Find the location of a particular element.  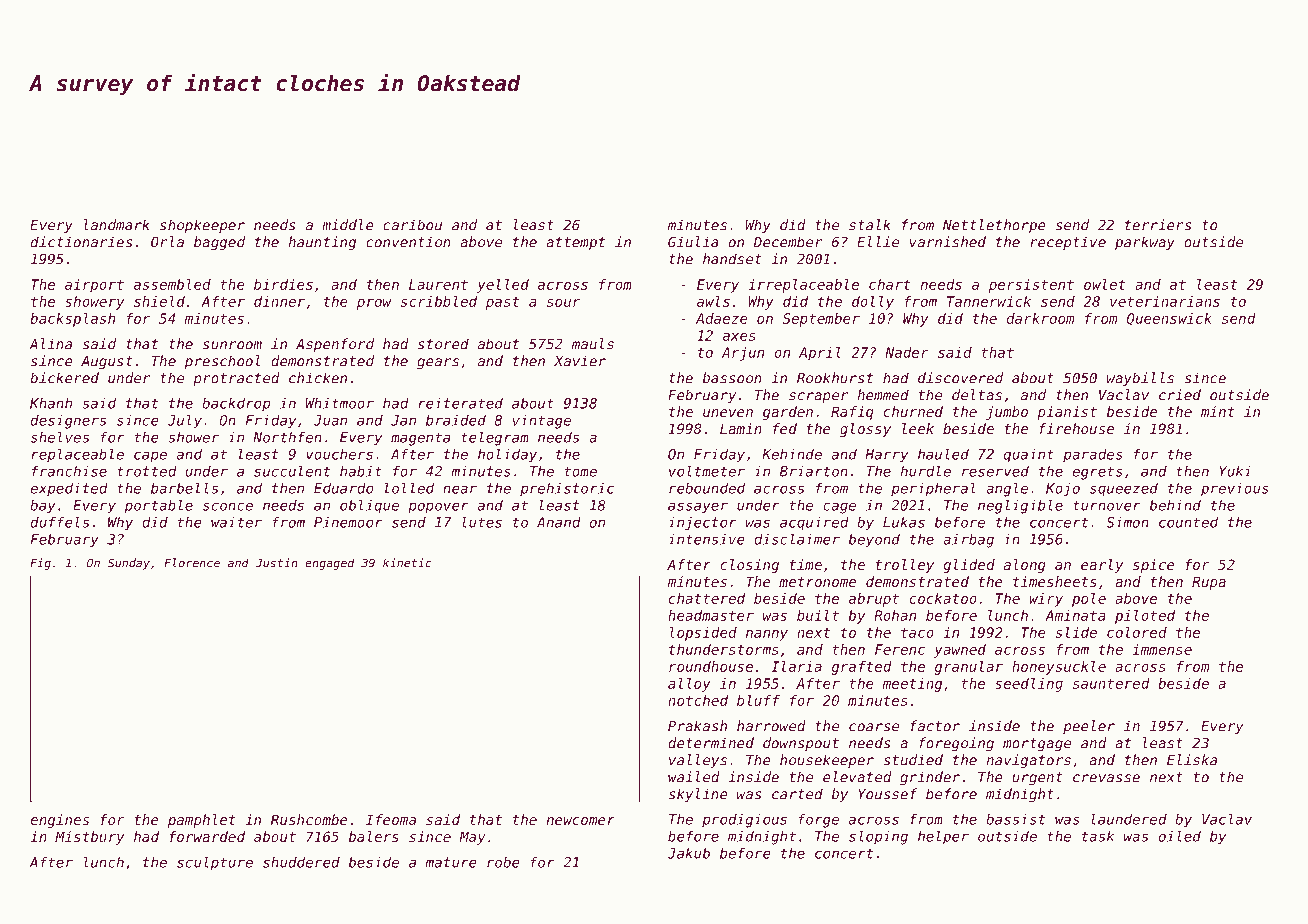

headmaster is located at coordinates (711, 615).
